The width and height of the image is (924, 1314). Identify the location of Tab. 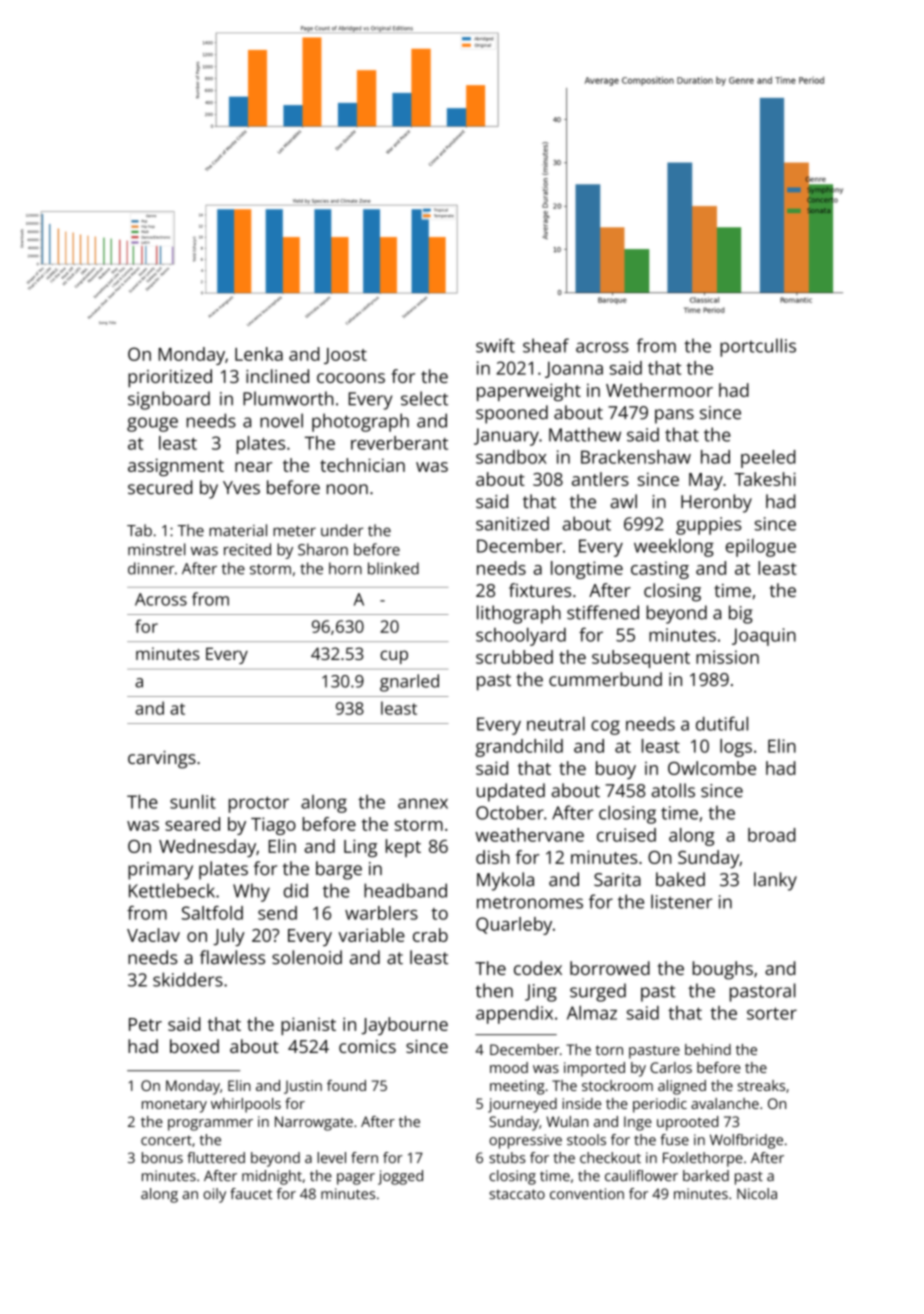
(139, 530).
